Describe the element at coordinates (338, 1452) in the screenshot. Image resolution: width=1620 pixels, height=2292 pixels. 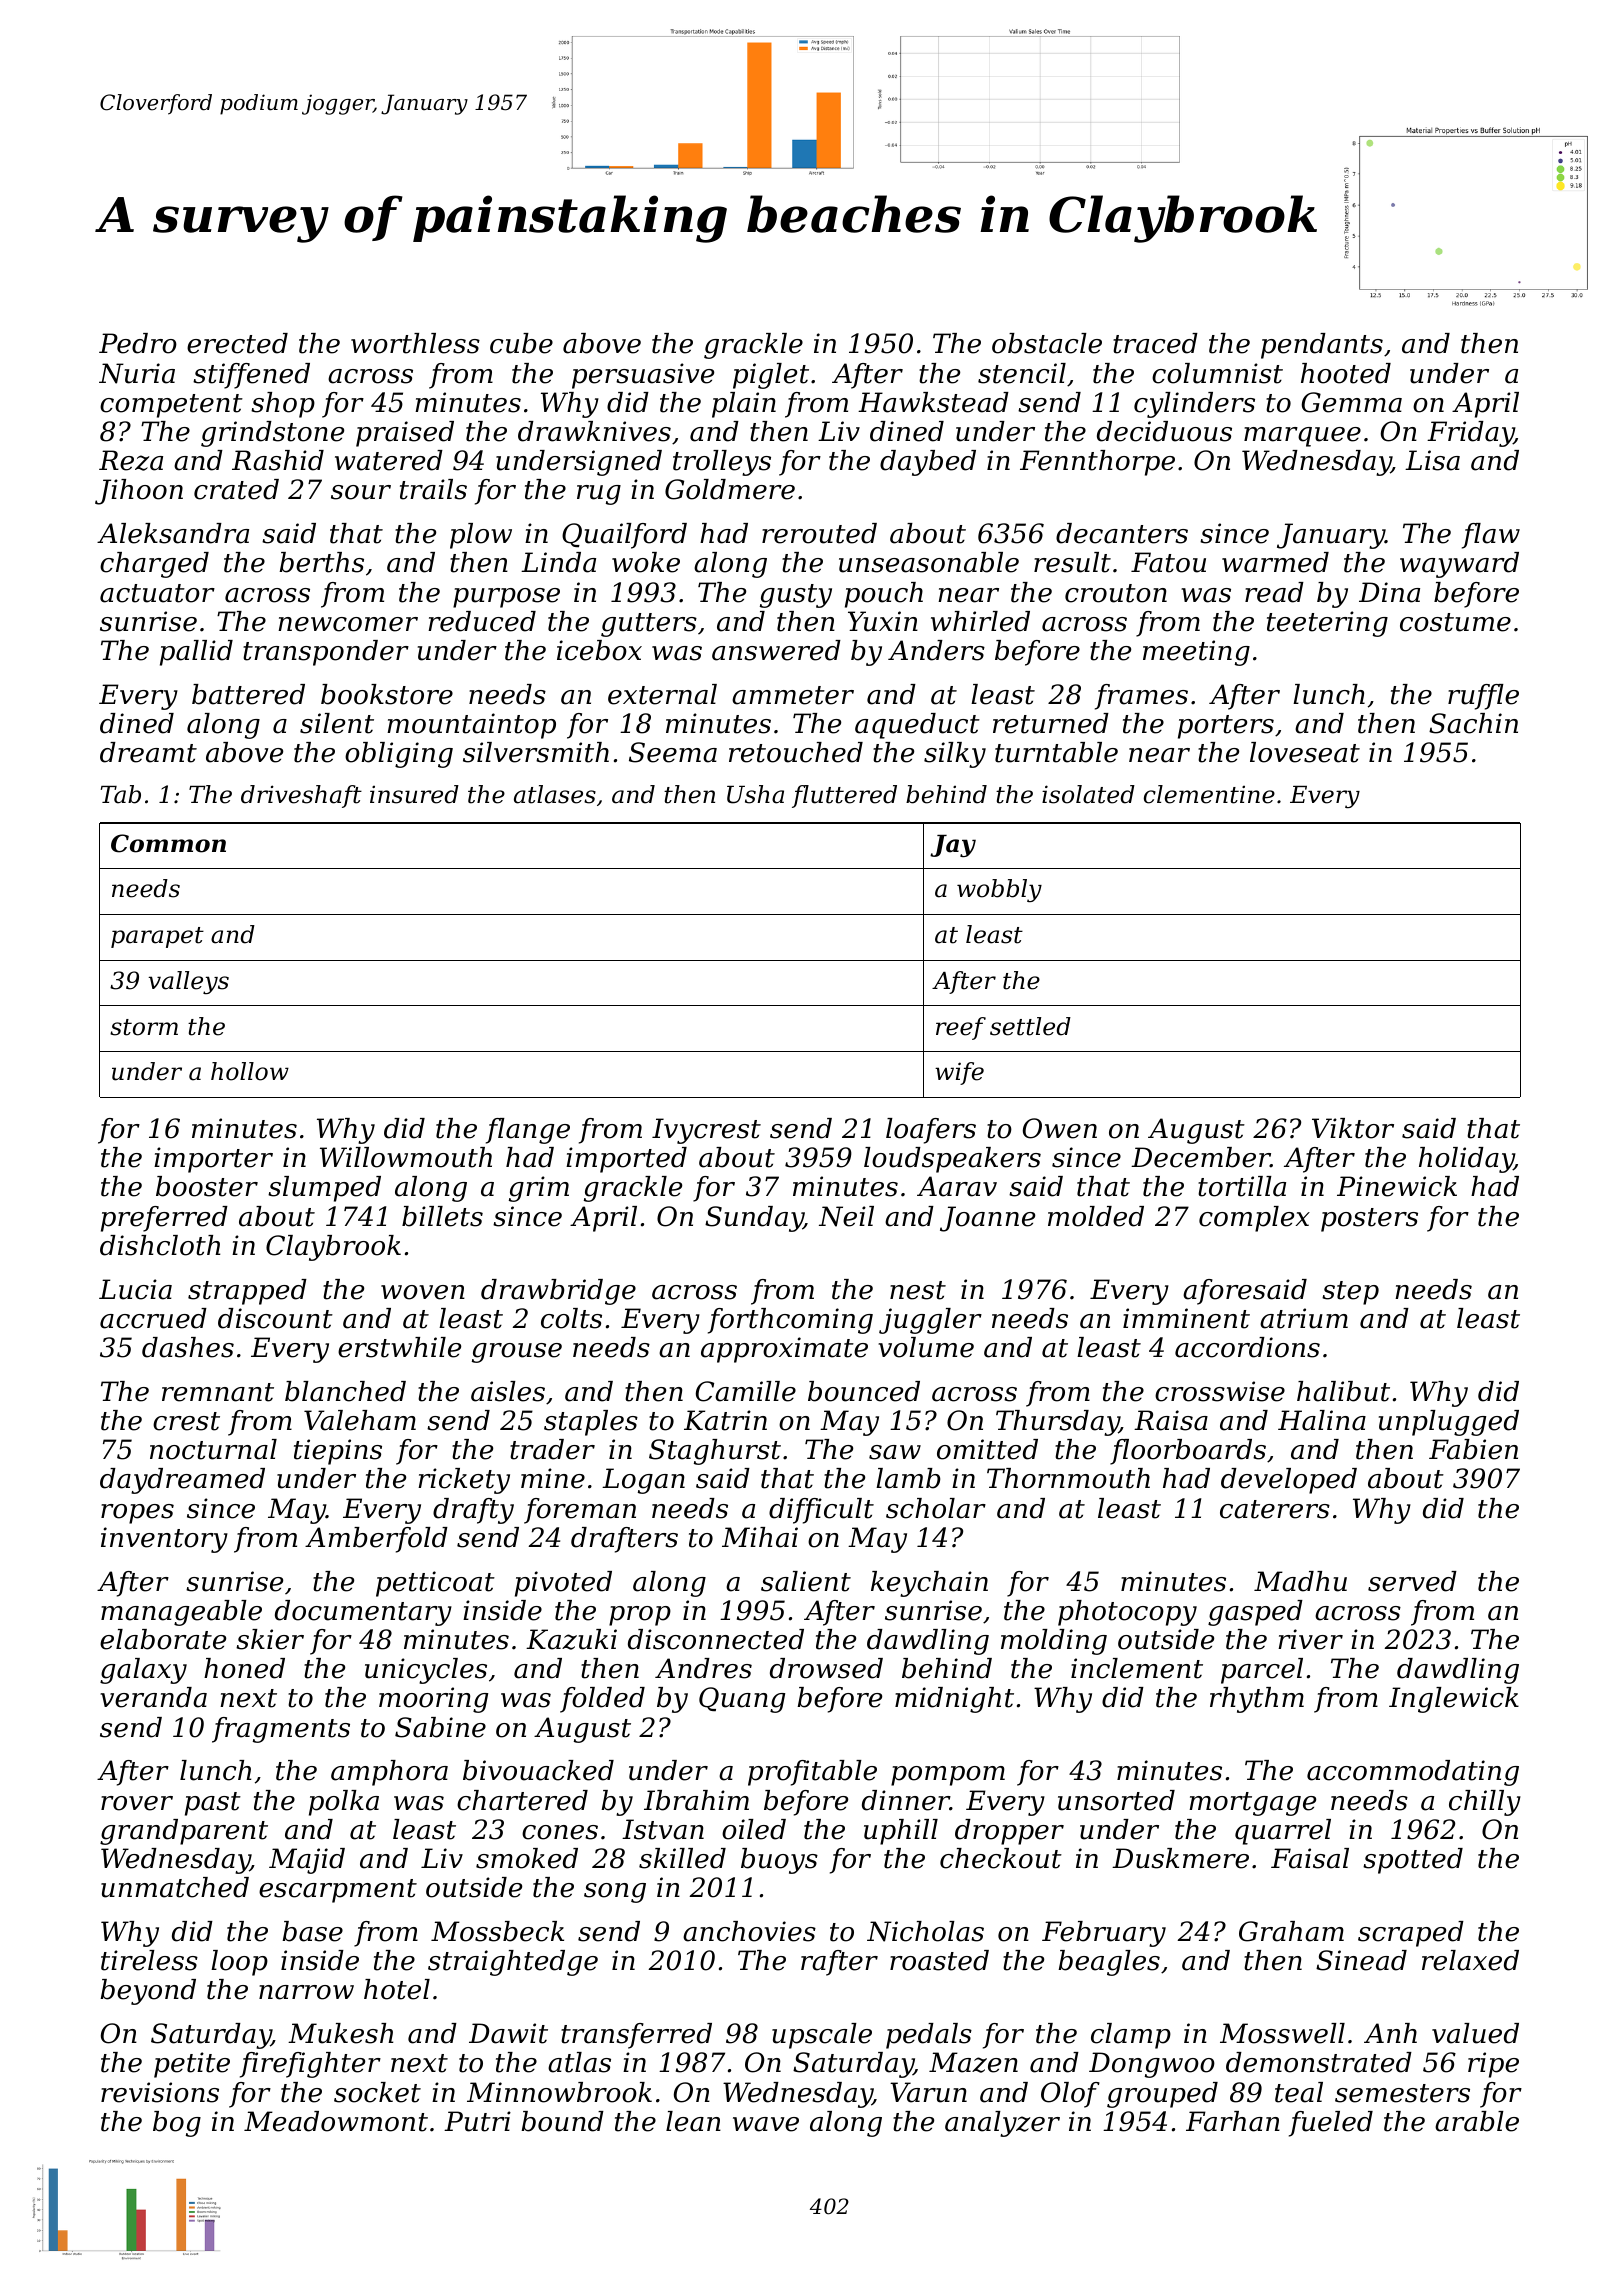
I see `tiepins` at that location.
